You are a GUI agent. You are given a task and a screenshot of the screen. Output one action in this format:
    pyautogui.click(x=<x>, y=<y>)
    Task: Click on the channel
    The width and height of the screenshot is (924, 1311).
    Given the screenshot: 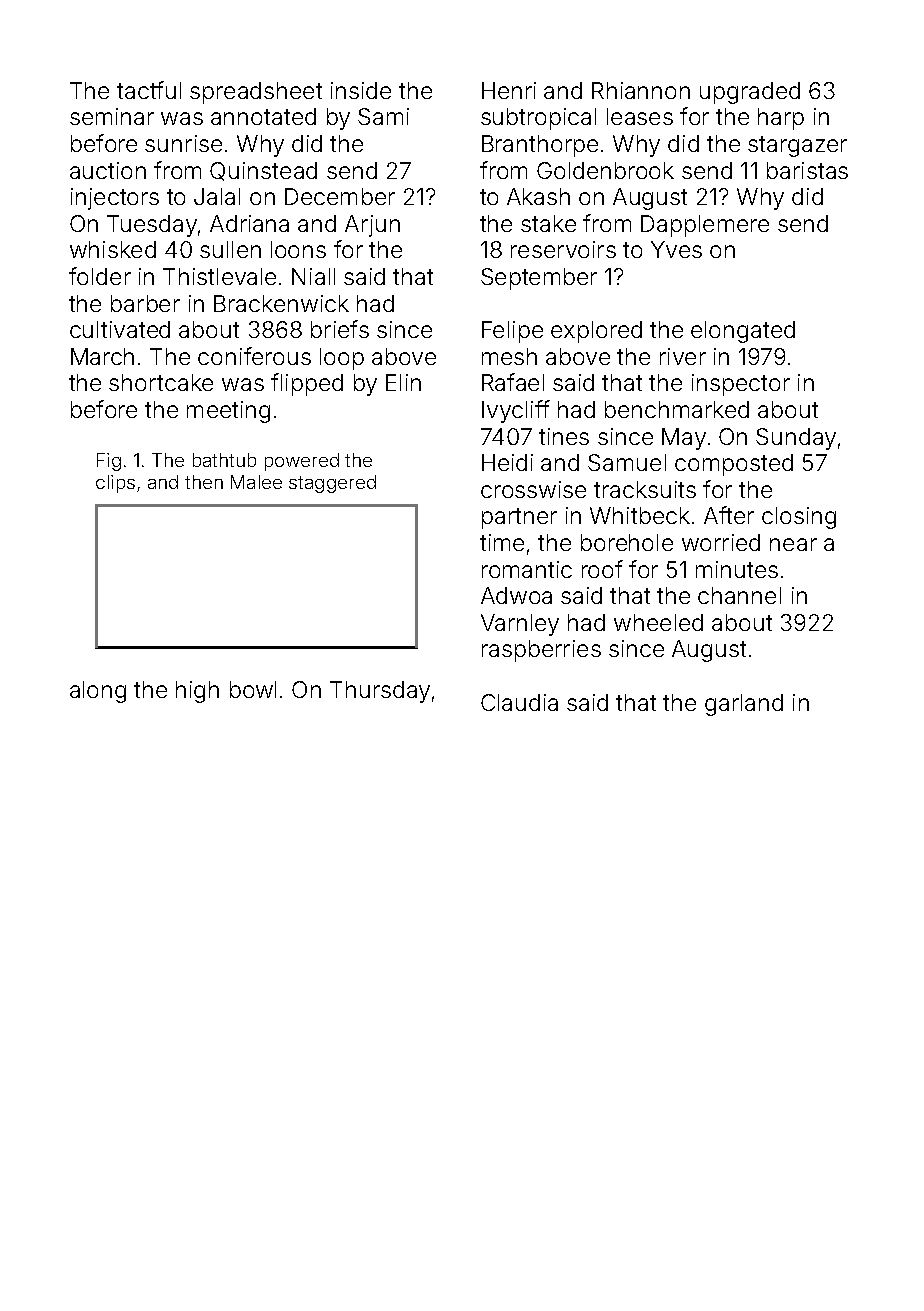 What is the action you would take?
    pyautogui.click(x=739, y=595)
